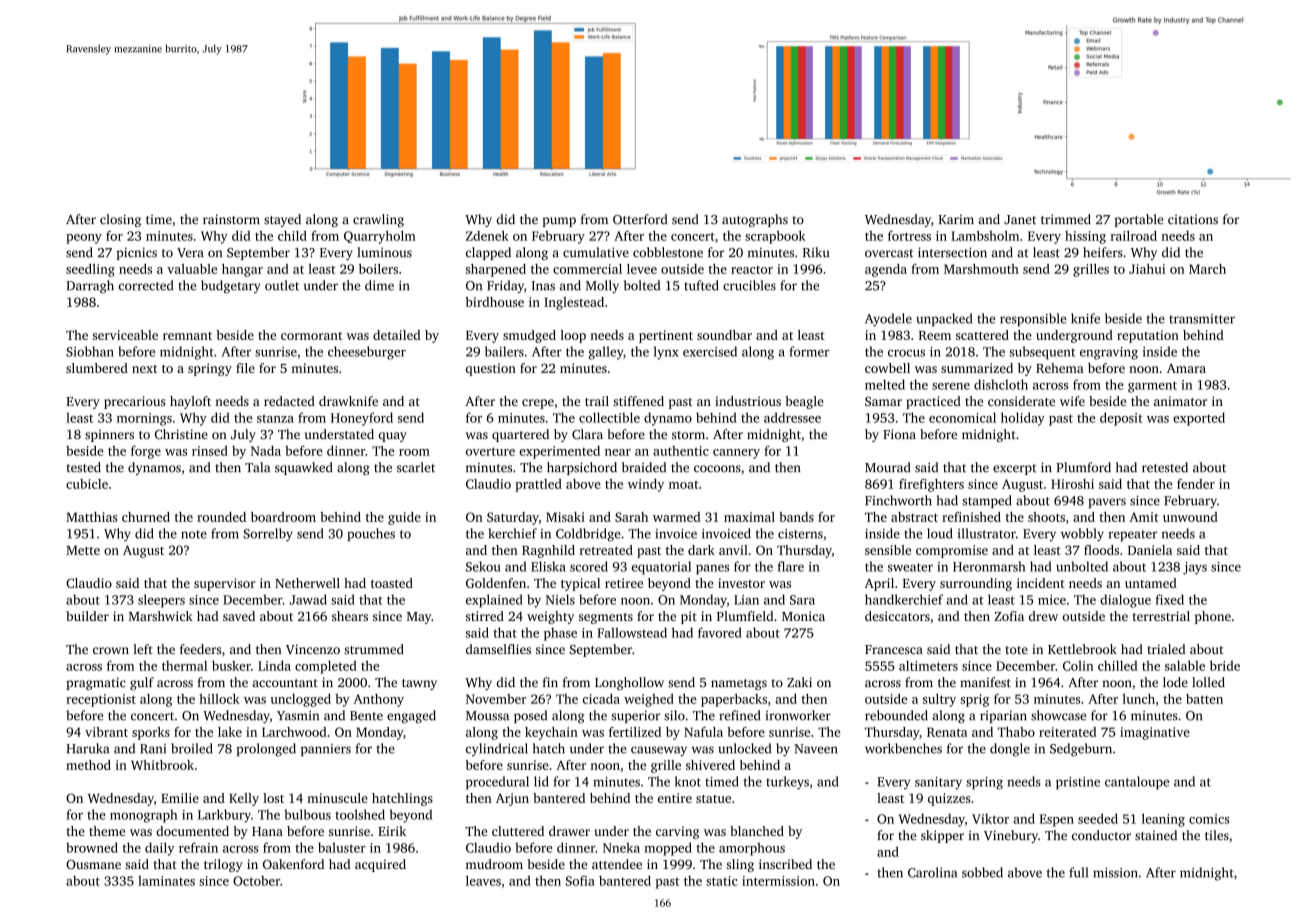 Image resolution: width=1308 pixels, height=924 pixels. Describe the element at coordinates (483, 880) in the screenshot. I see `leaves` at that location.
